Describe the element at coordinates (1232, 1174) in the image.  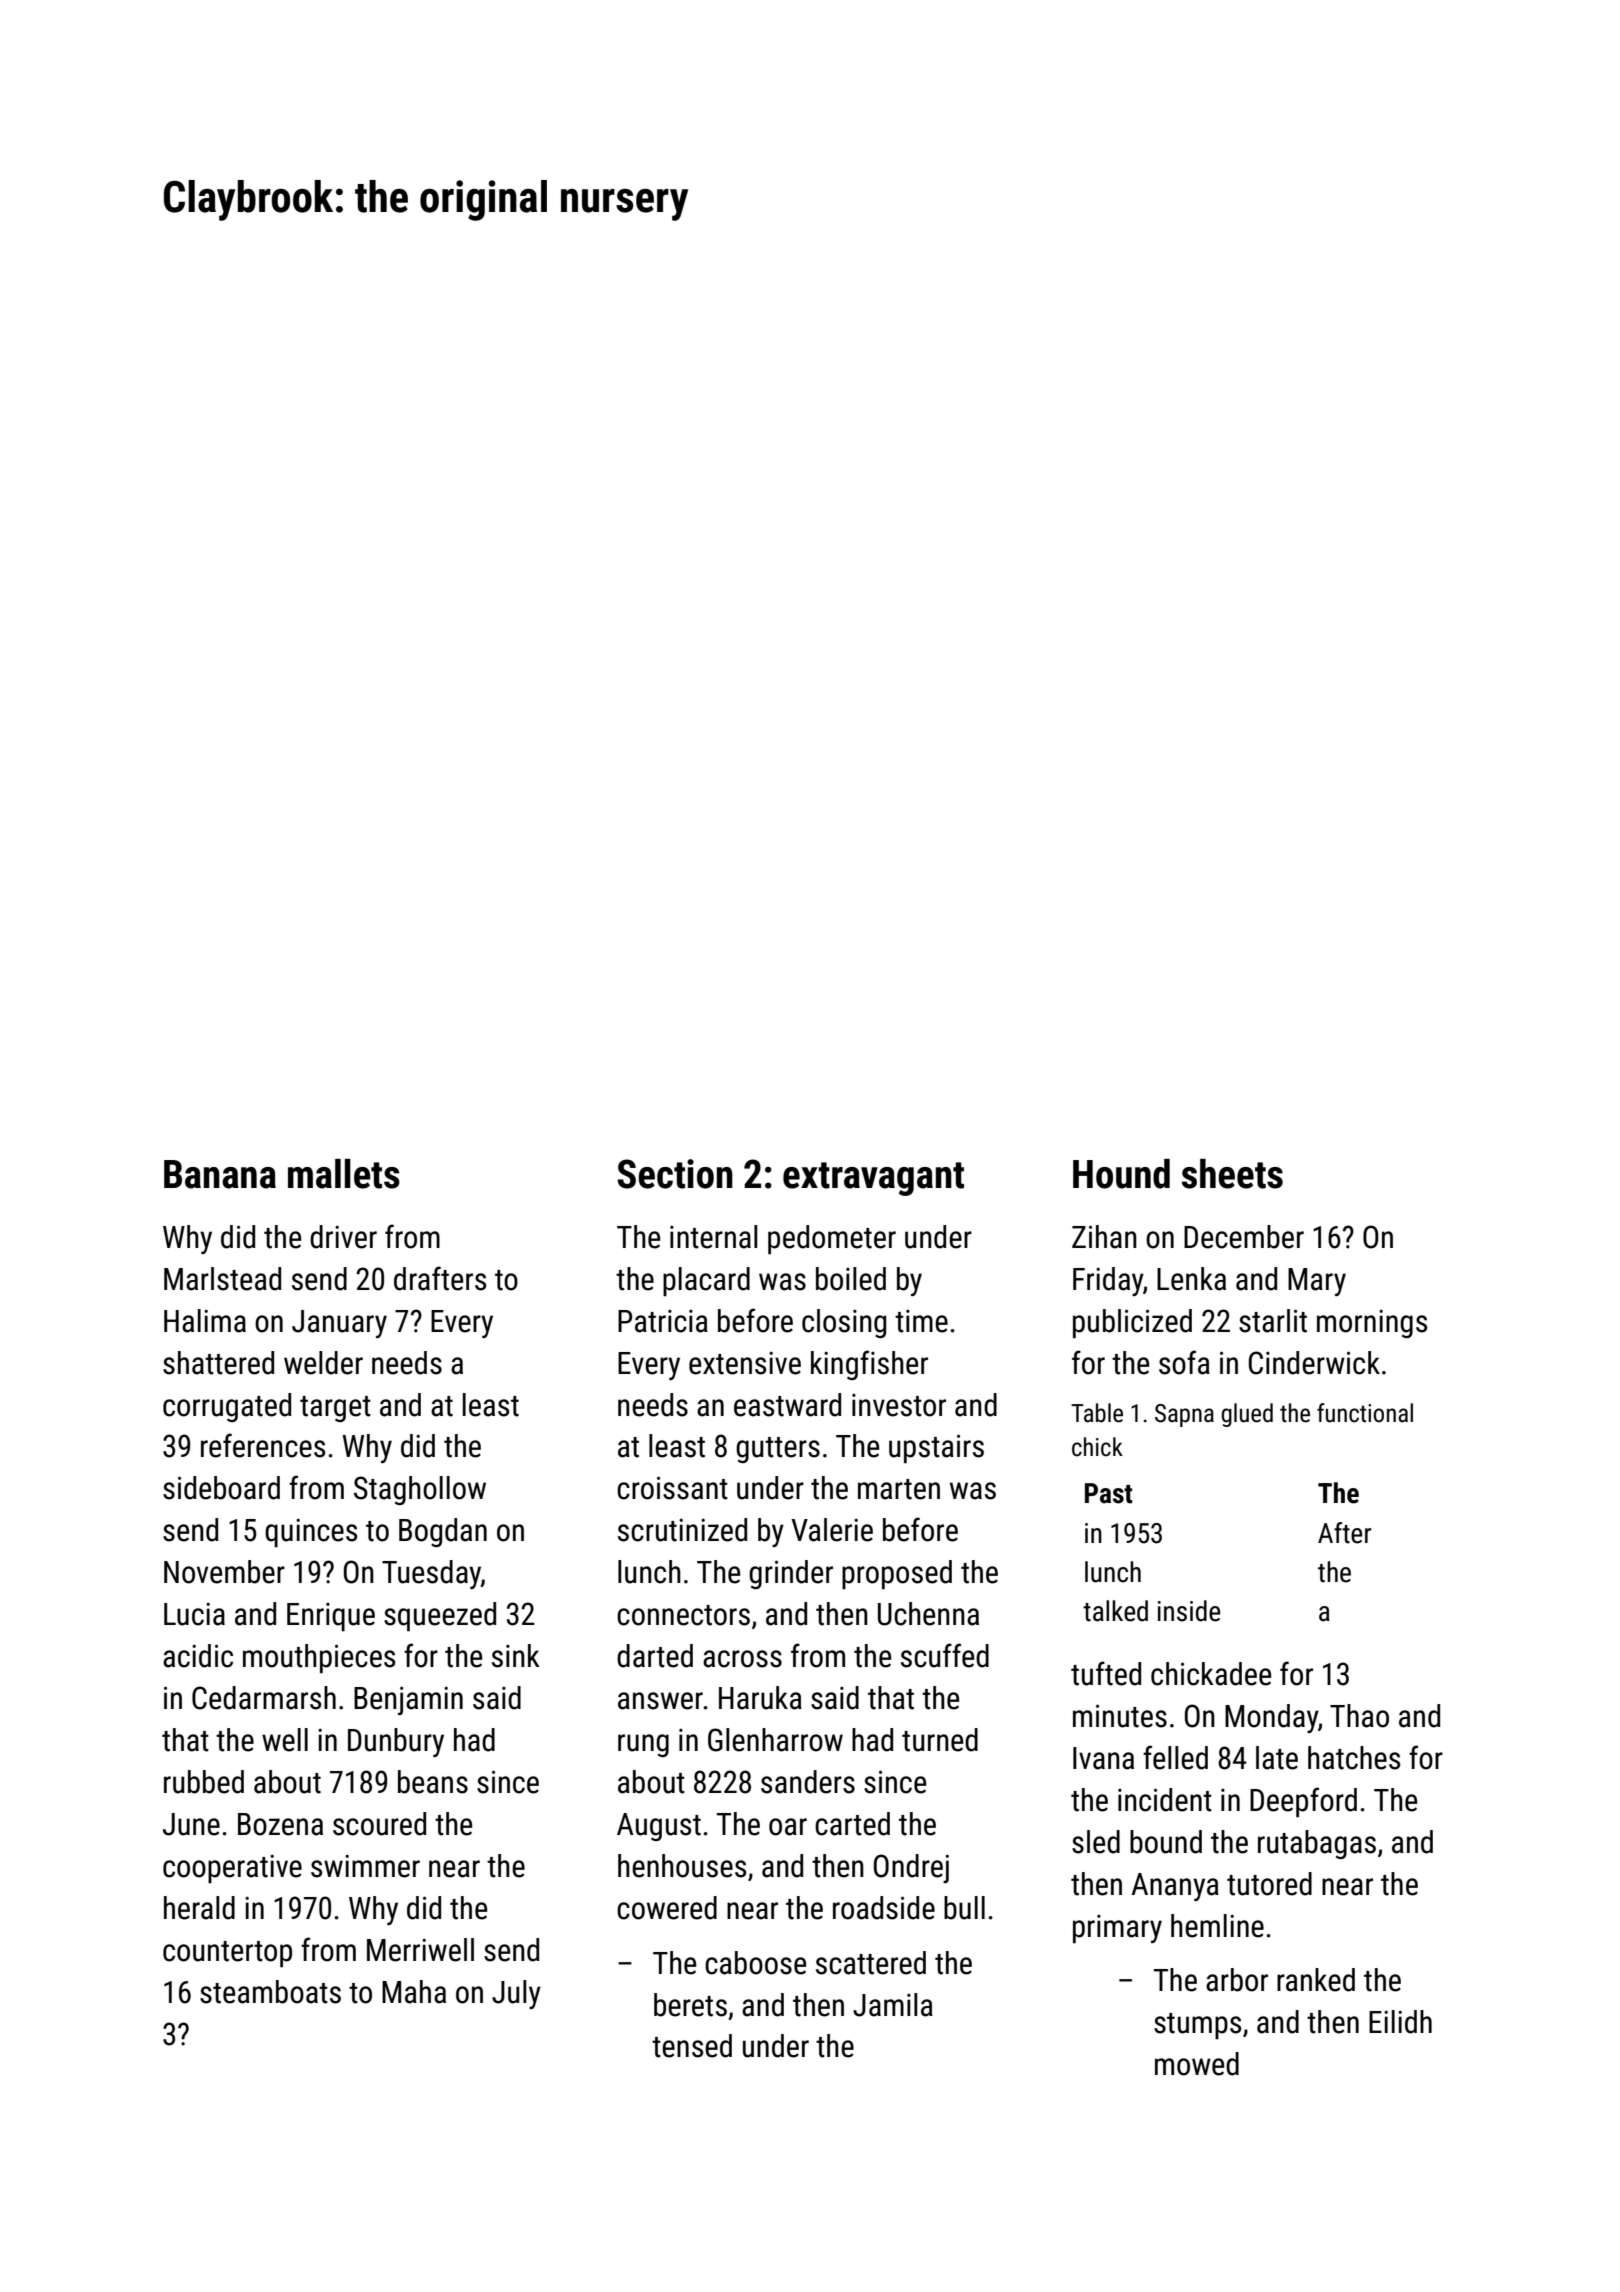
I see `sheets` at that location.
